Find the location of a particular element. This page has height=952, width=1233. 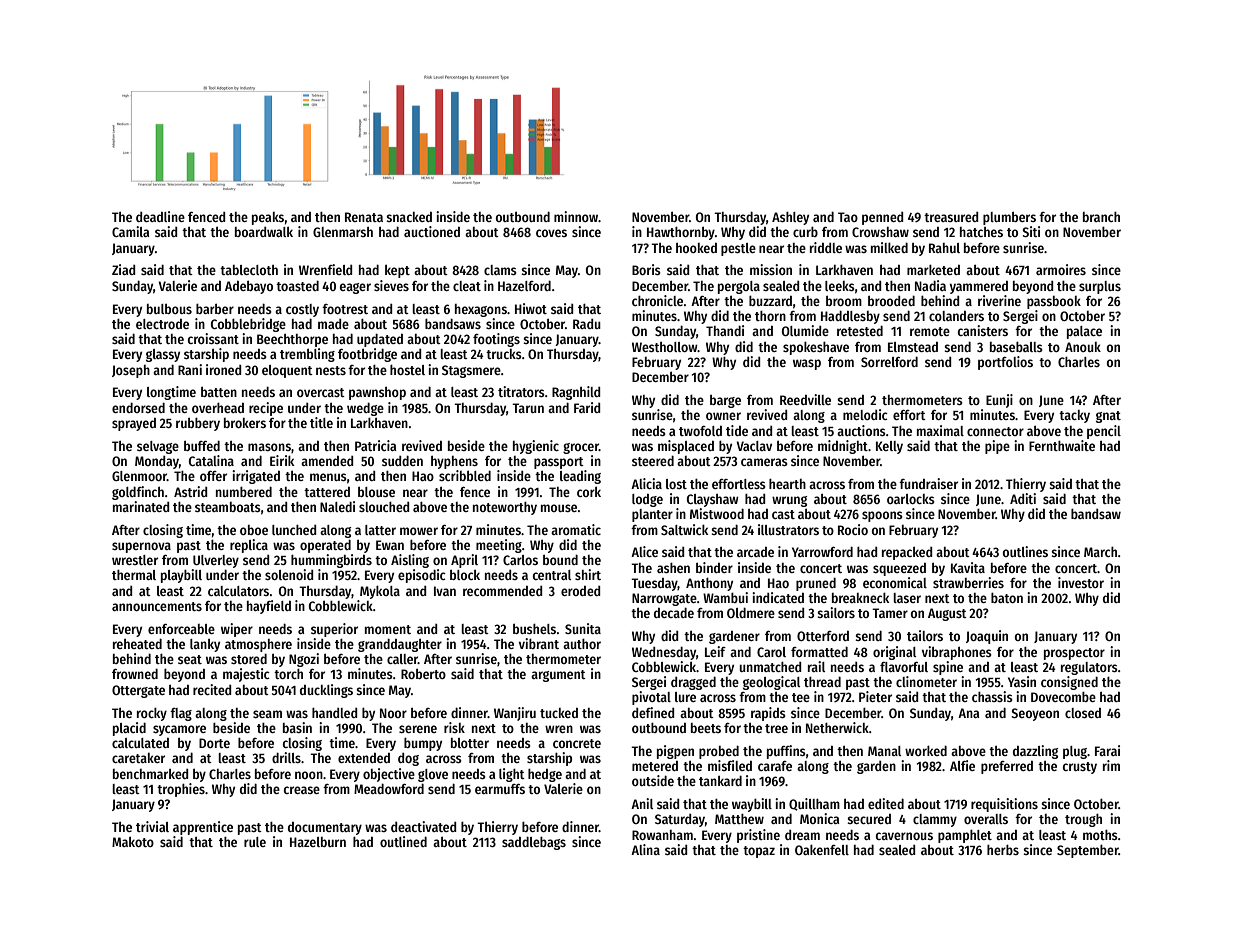

steamboats is located at coordinates (228, 507).
